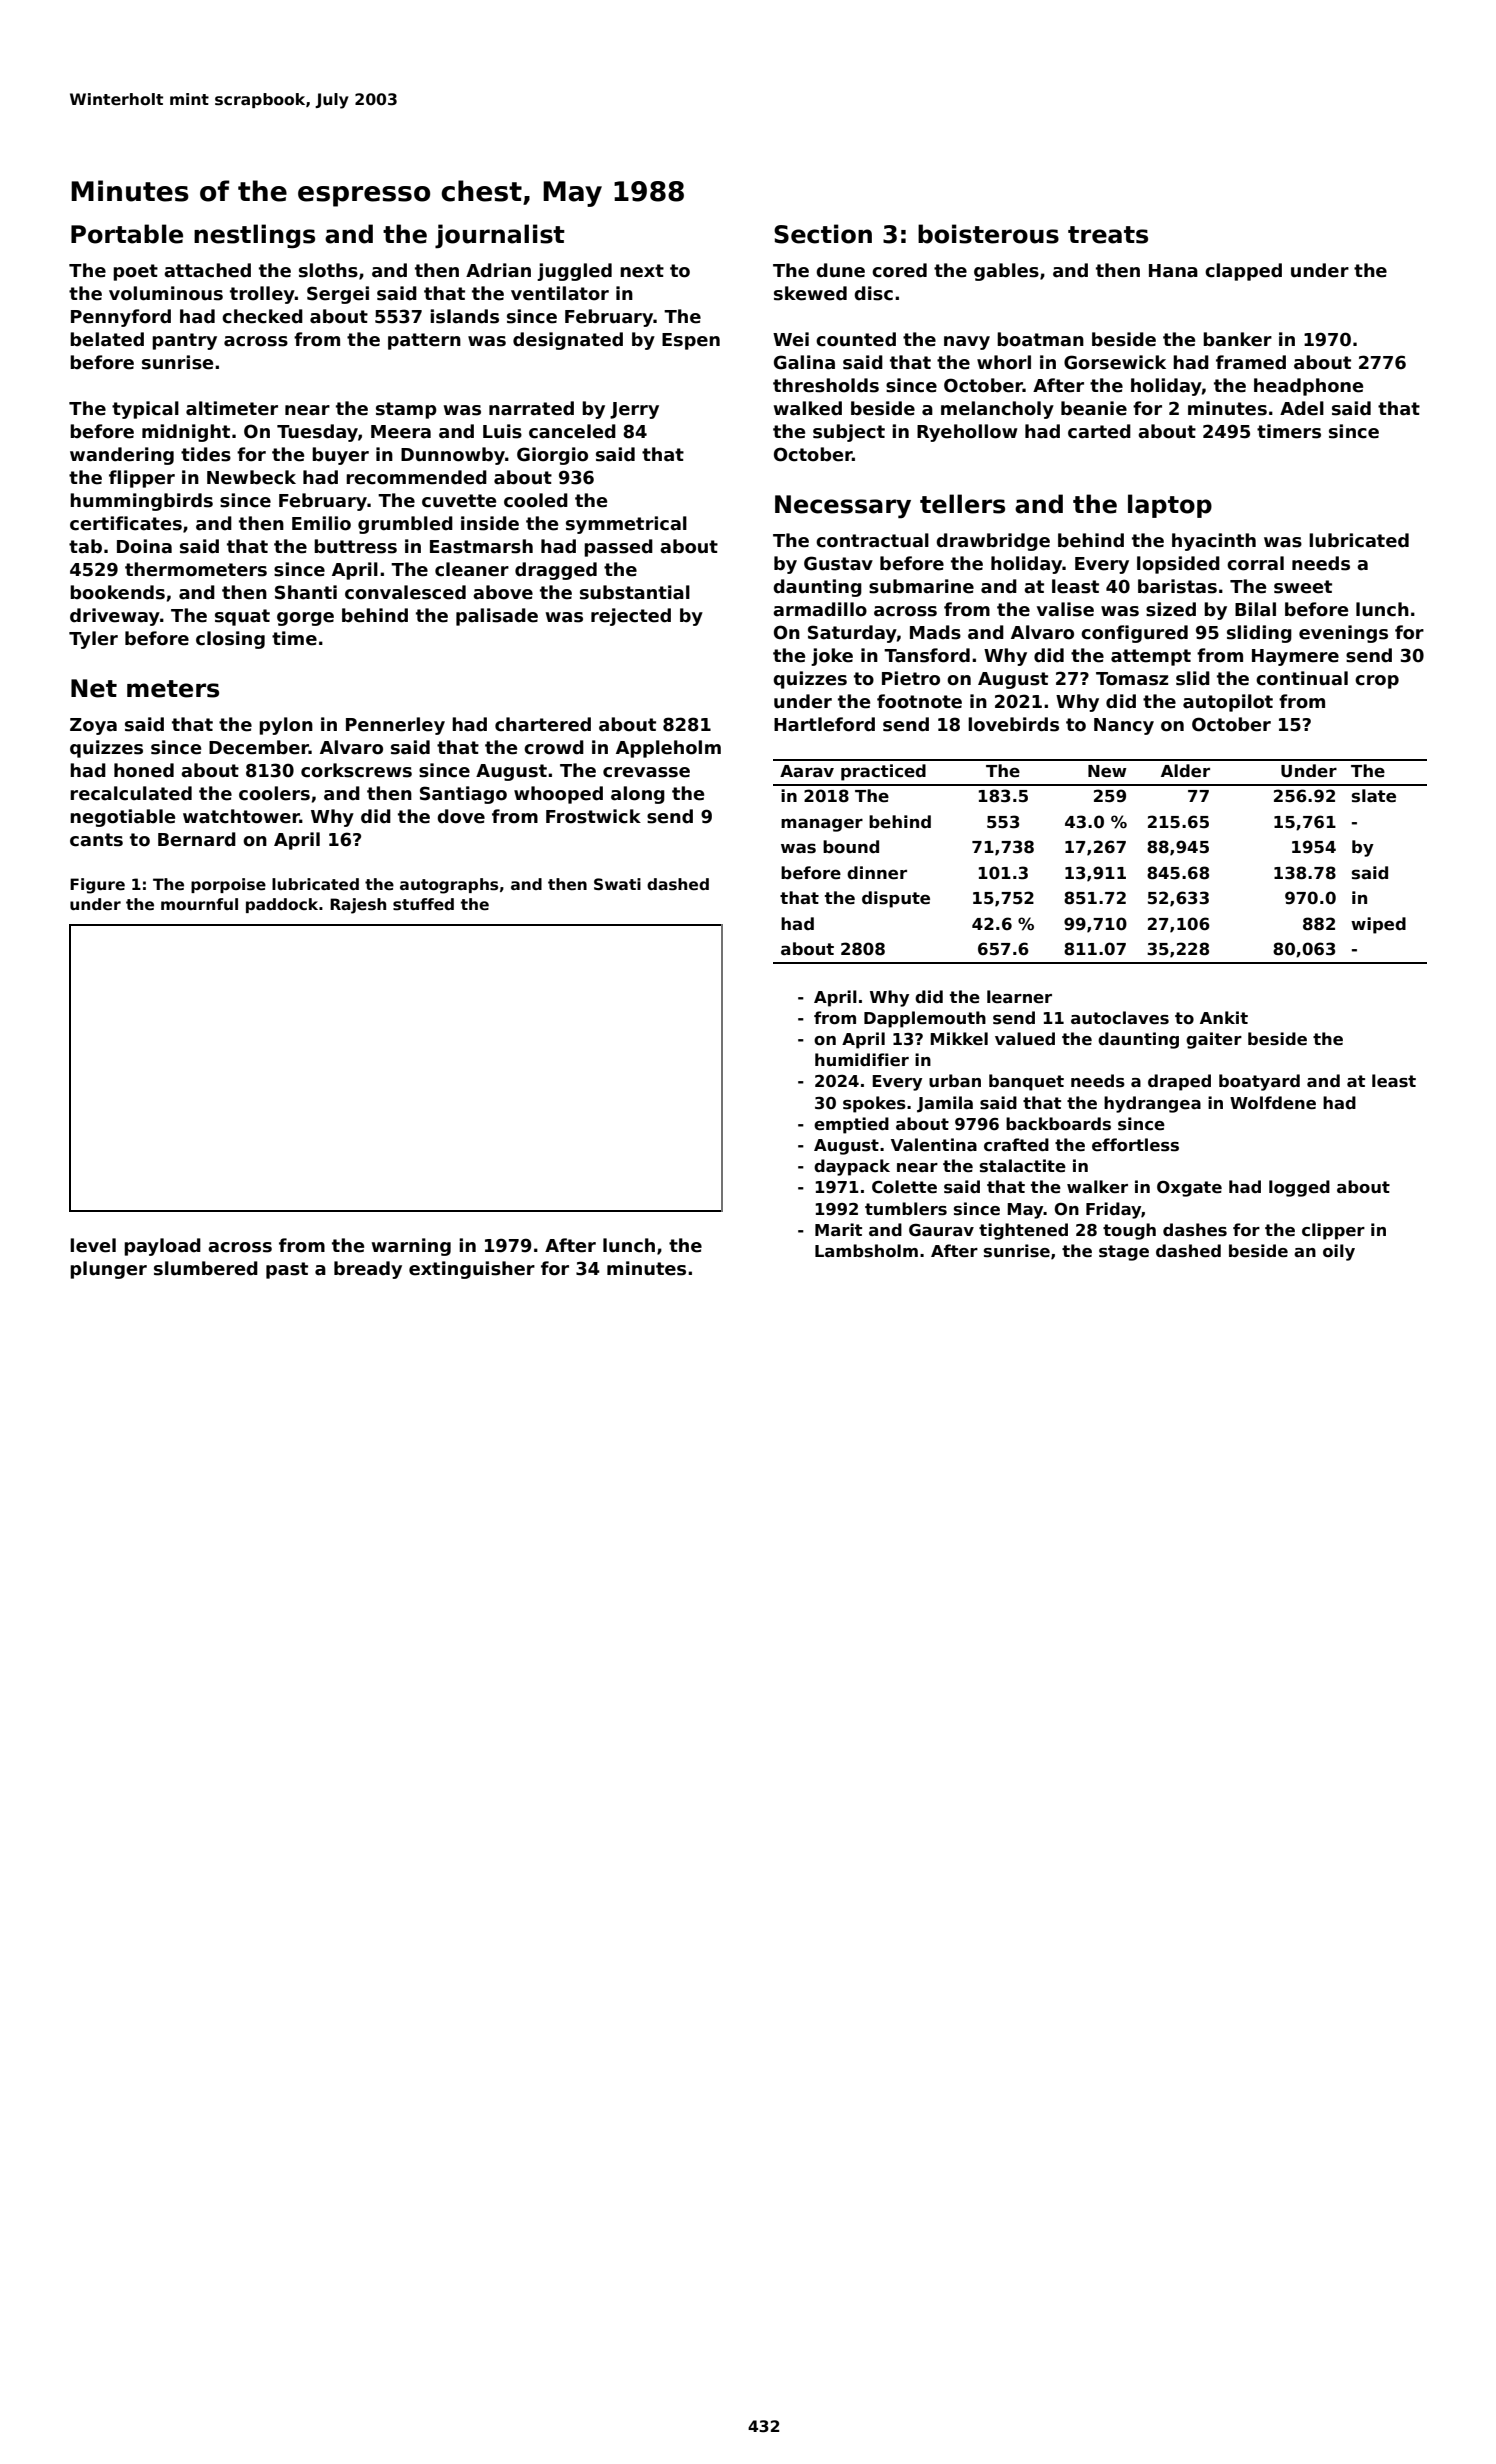 This page has width=1496, height=2464. I want to click on spokes, so click(874, 1104).
